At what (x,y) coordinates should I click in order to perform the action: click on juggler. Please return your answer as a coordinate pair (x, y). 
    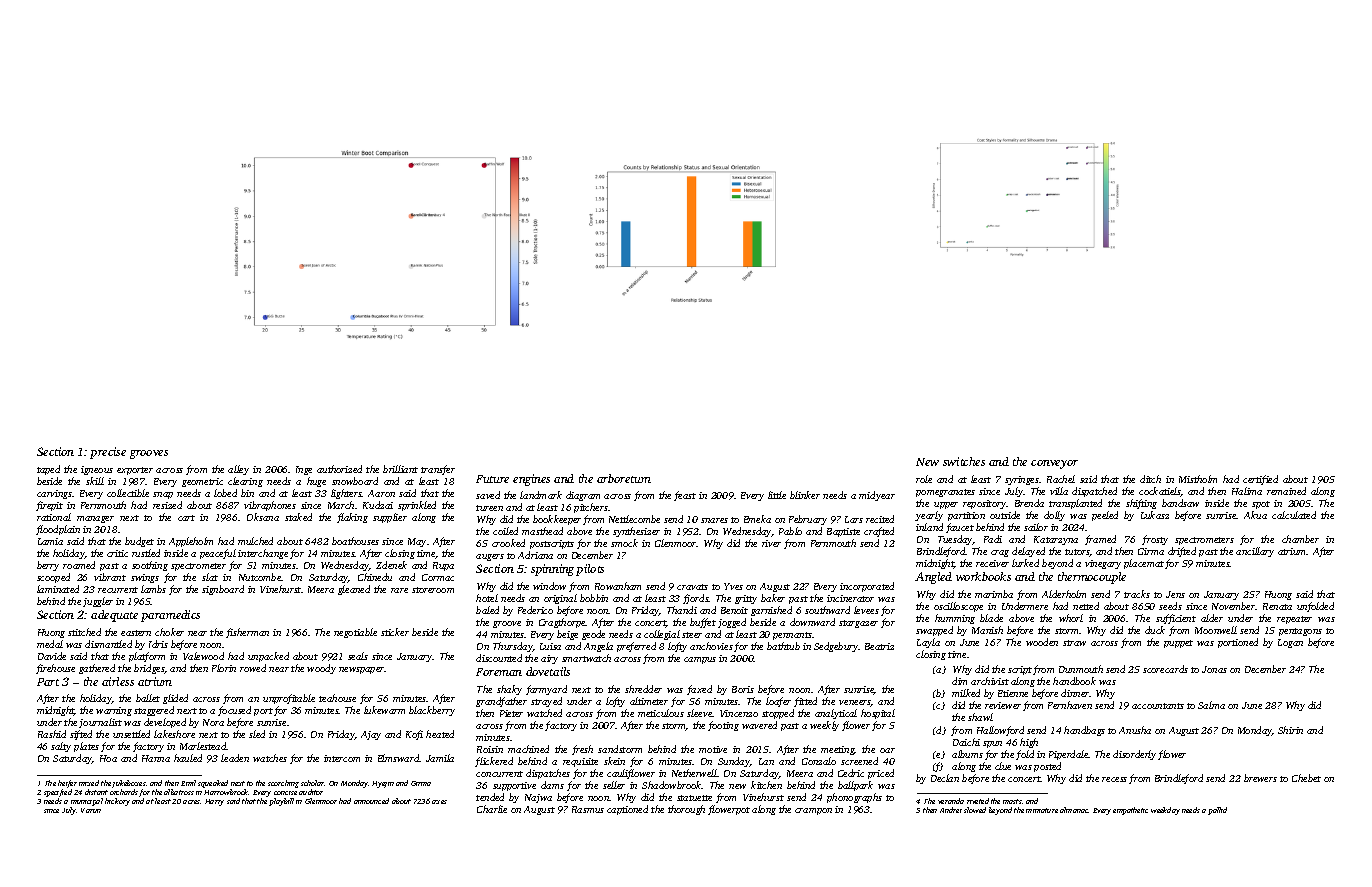
    Looking at the image, I should click on (98, 602).
